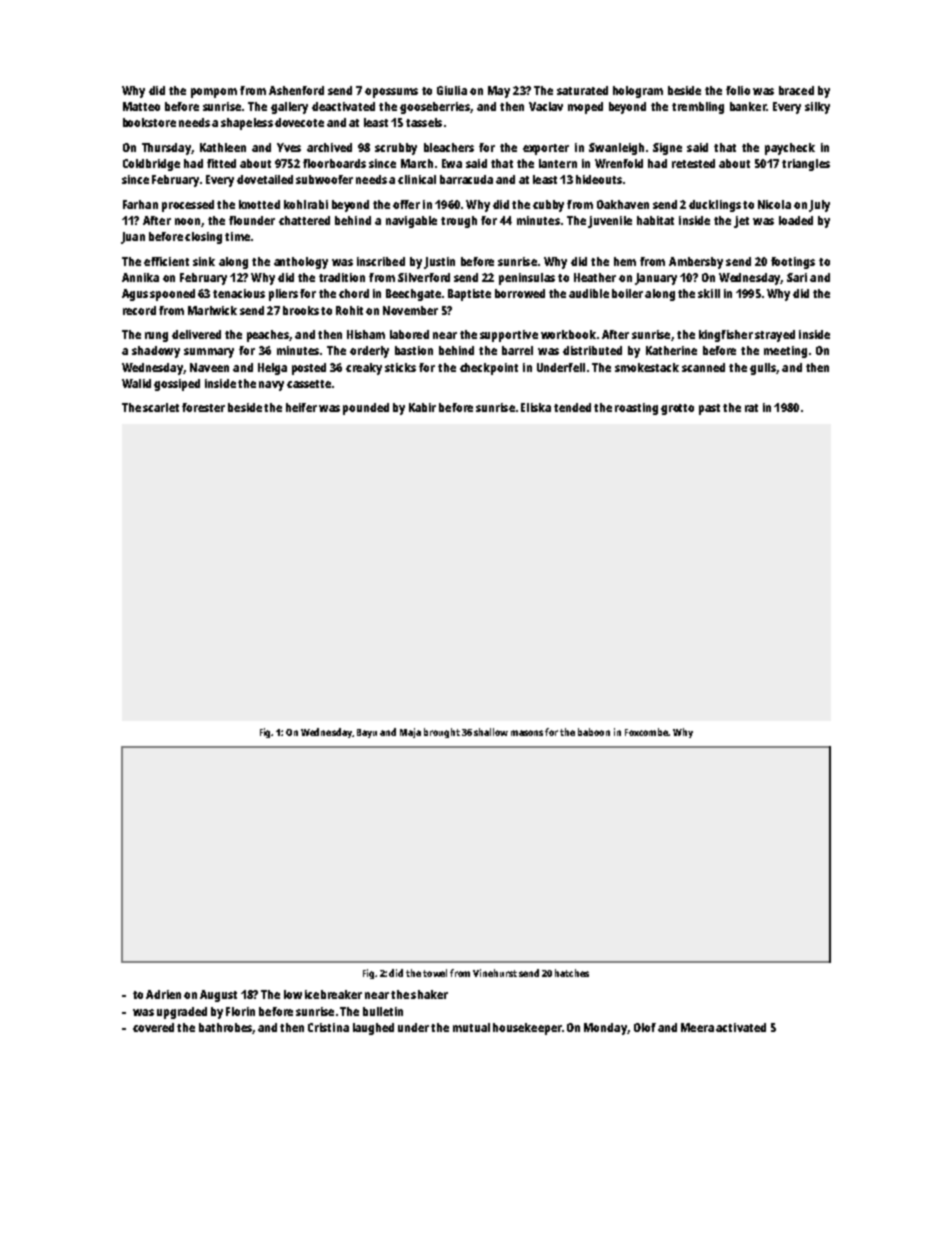 This screenshot has width=952, height=1233. I want to click on heifer, so click(301, 407).
